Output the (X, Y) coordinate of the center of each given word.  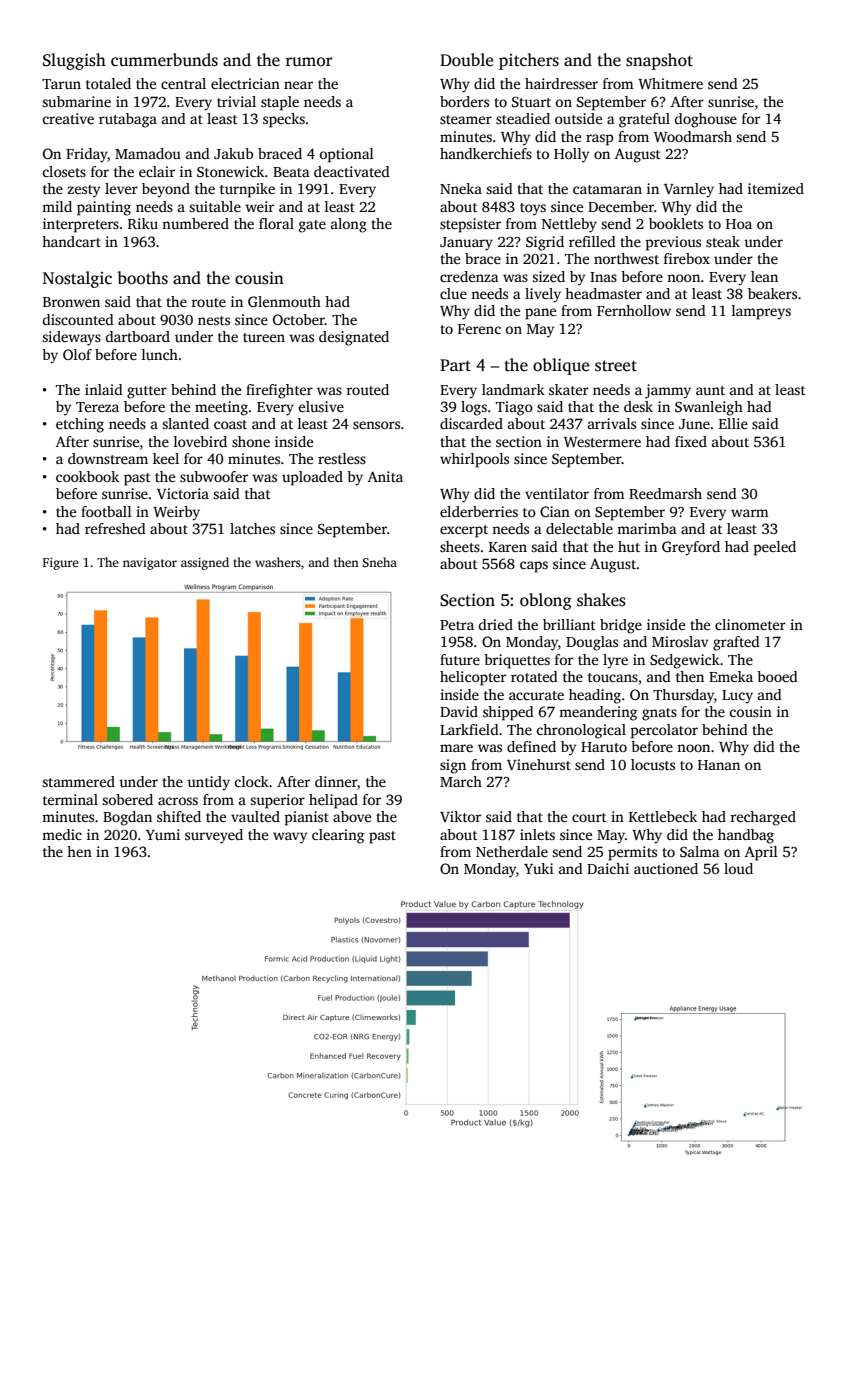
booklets (676, 223)
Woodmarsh (693, 136)
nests (214, 320)
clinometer (750, 624)
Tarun (61, 84)
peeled (775, 548)
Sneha (379, 562)
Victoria (183, 493)
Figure (61, 564)
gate (312, 226)
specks (284, 120)
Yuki (539, 868)
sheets (460, 546)
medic (62, 834)
